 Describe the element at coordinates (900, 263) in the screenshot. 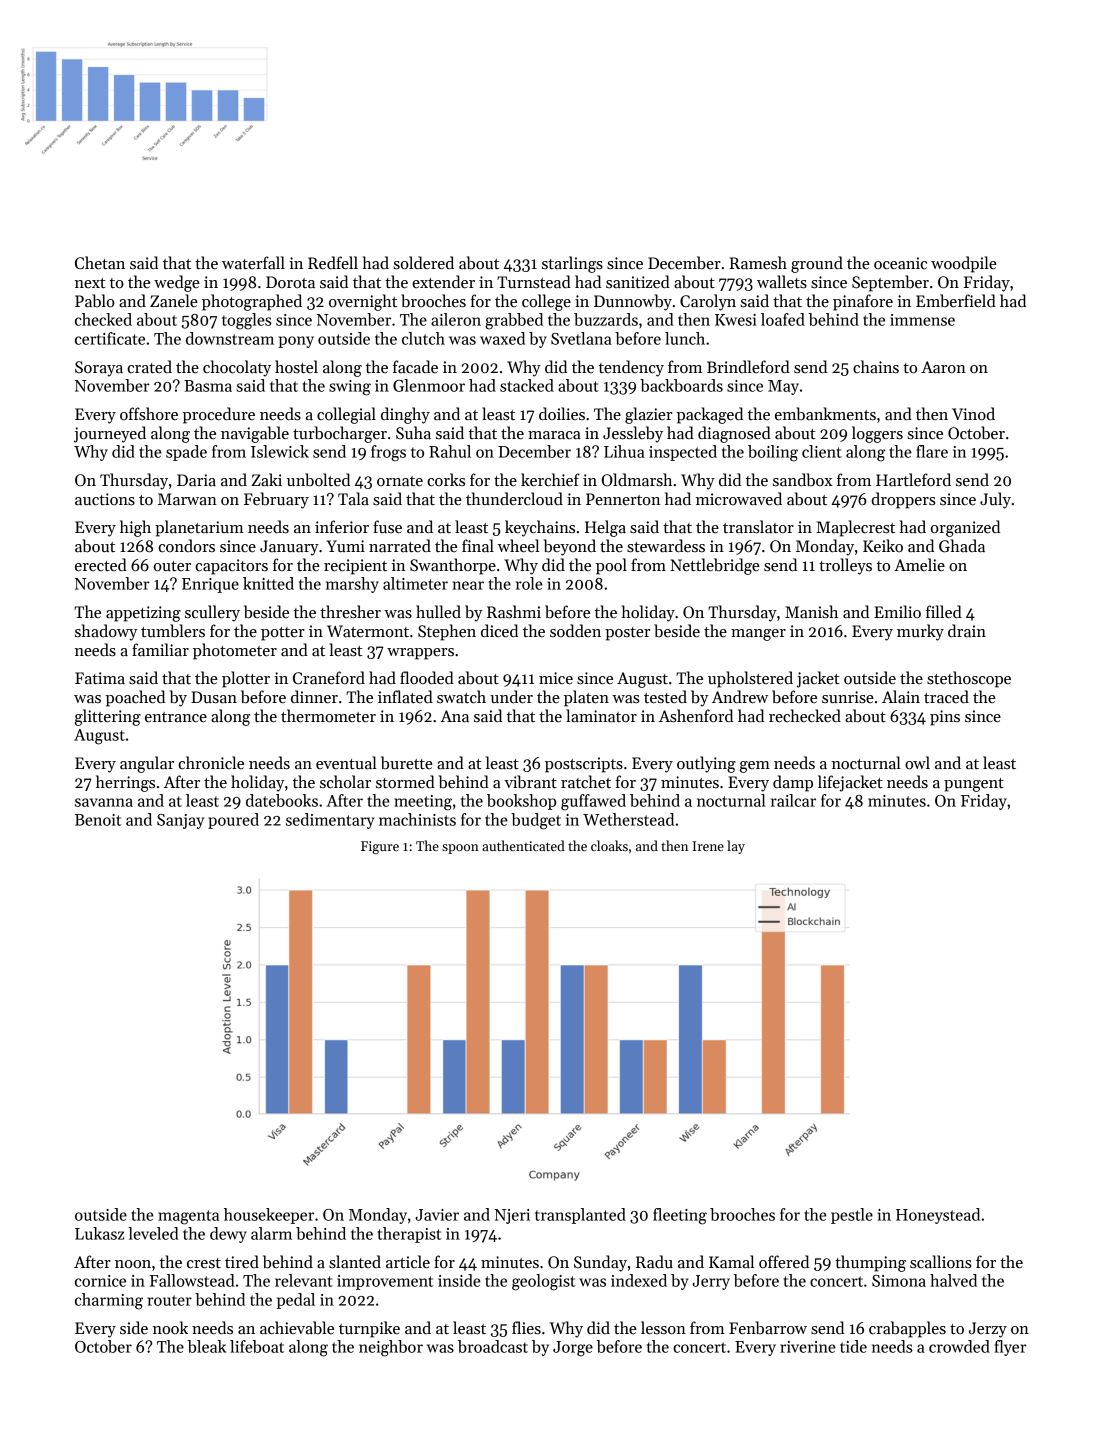

I see `oceanic` at that location.
